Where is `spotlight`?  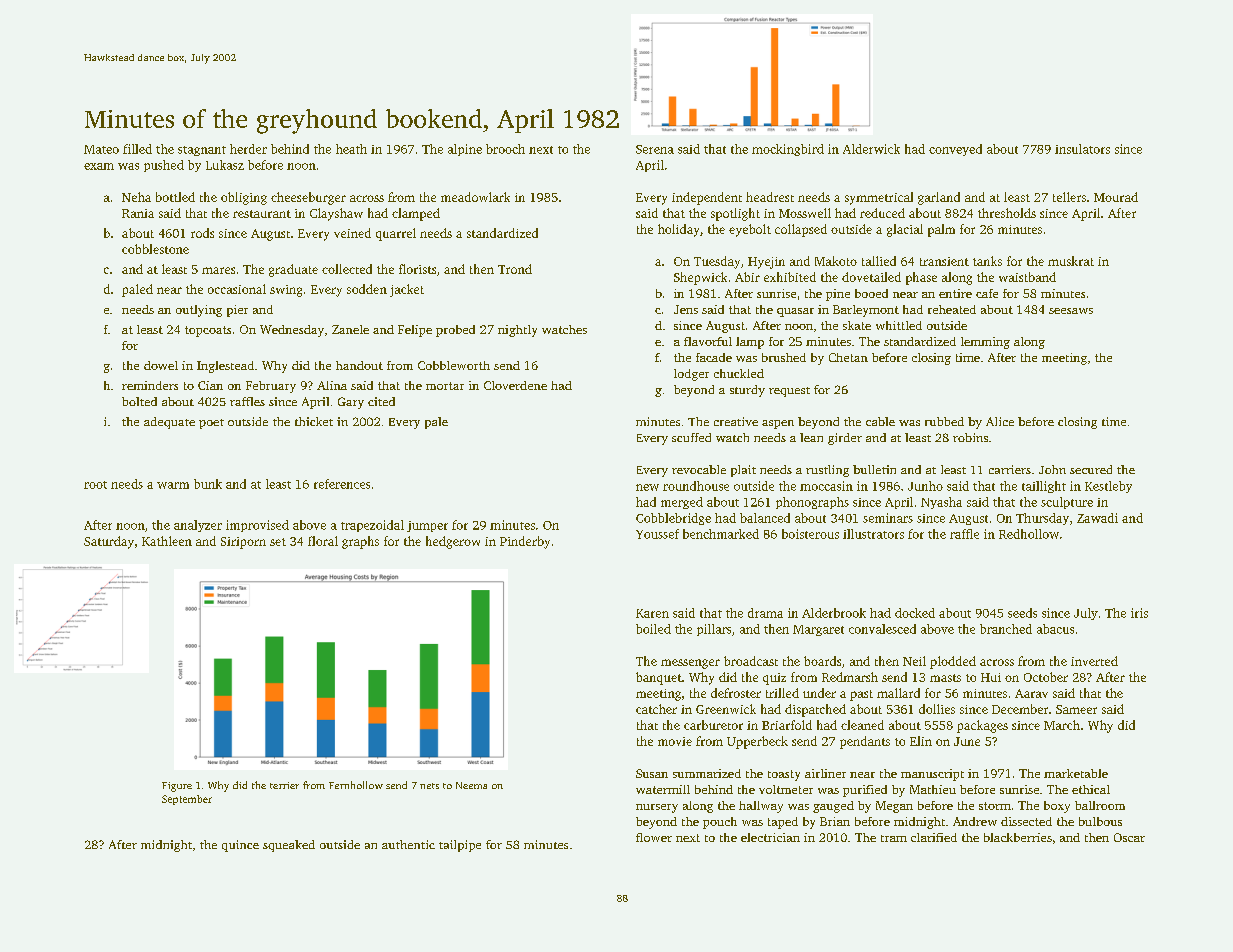 spotlight is located at coordinates (735, 214).
